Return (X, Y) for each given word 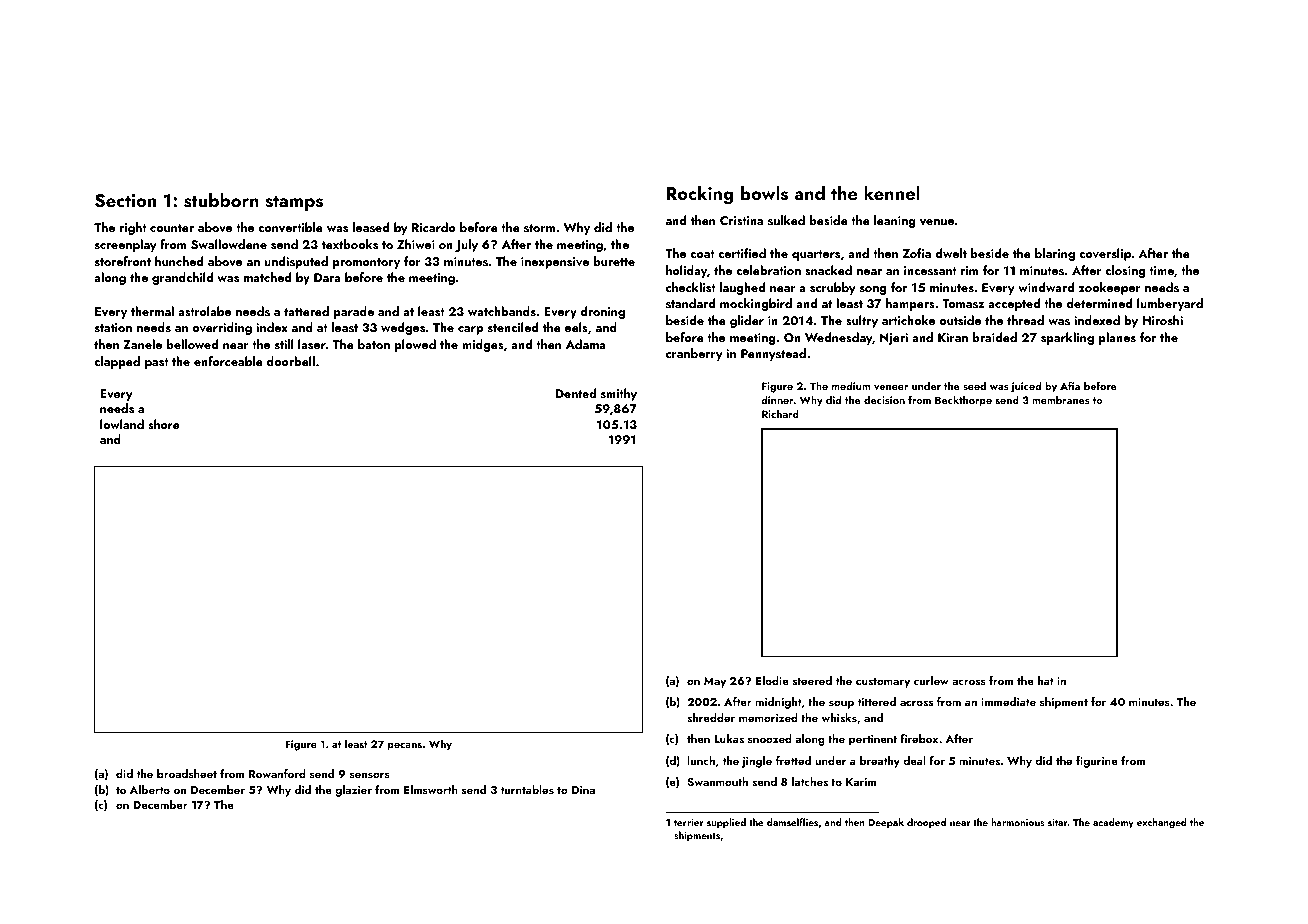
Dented (576, 393)
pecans (405, 747)
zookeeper (1110, 288)
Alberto (150, 789)
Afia (1070, 385)
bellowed (192, 344)
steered (812, 680)
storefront (123, 261)
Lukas (729, 738)
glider (747, 321)
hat (1046, 680)
